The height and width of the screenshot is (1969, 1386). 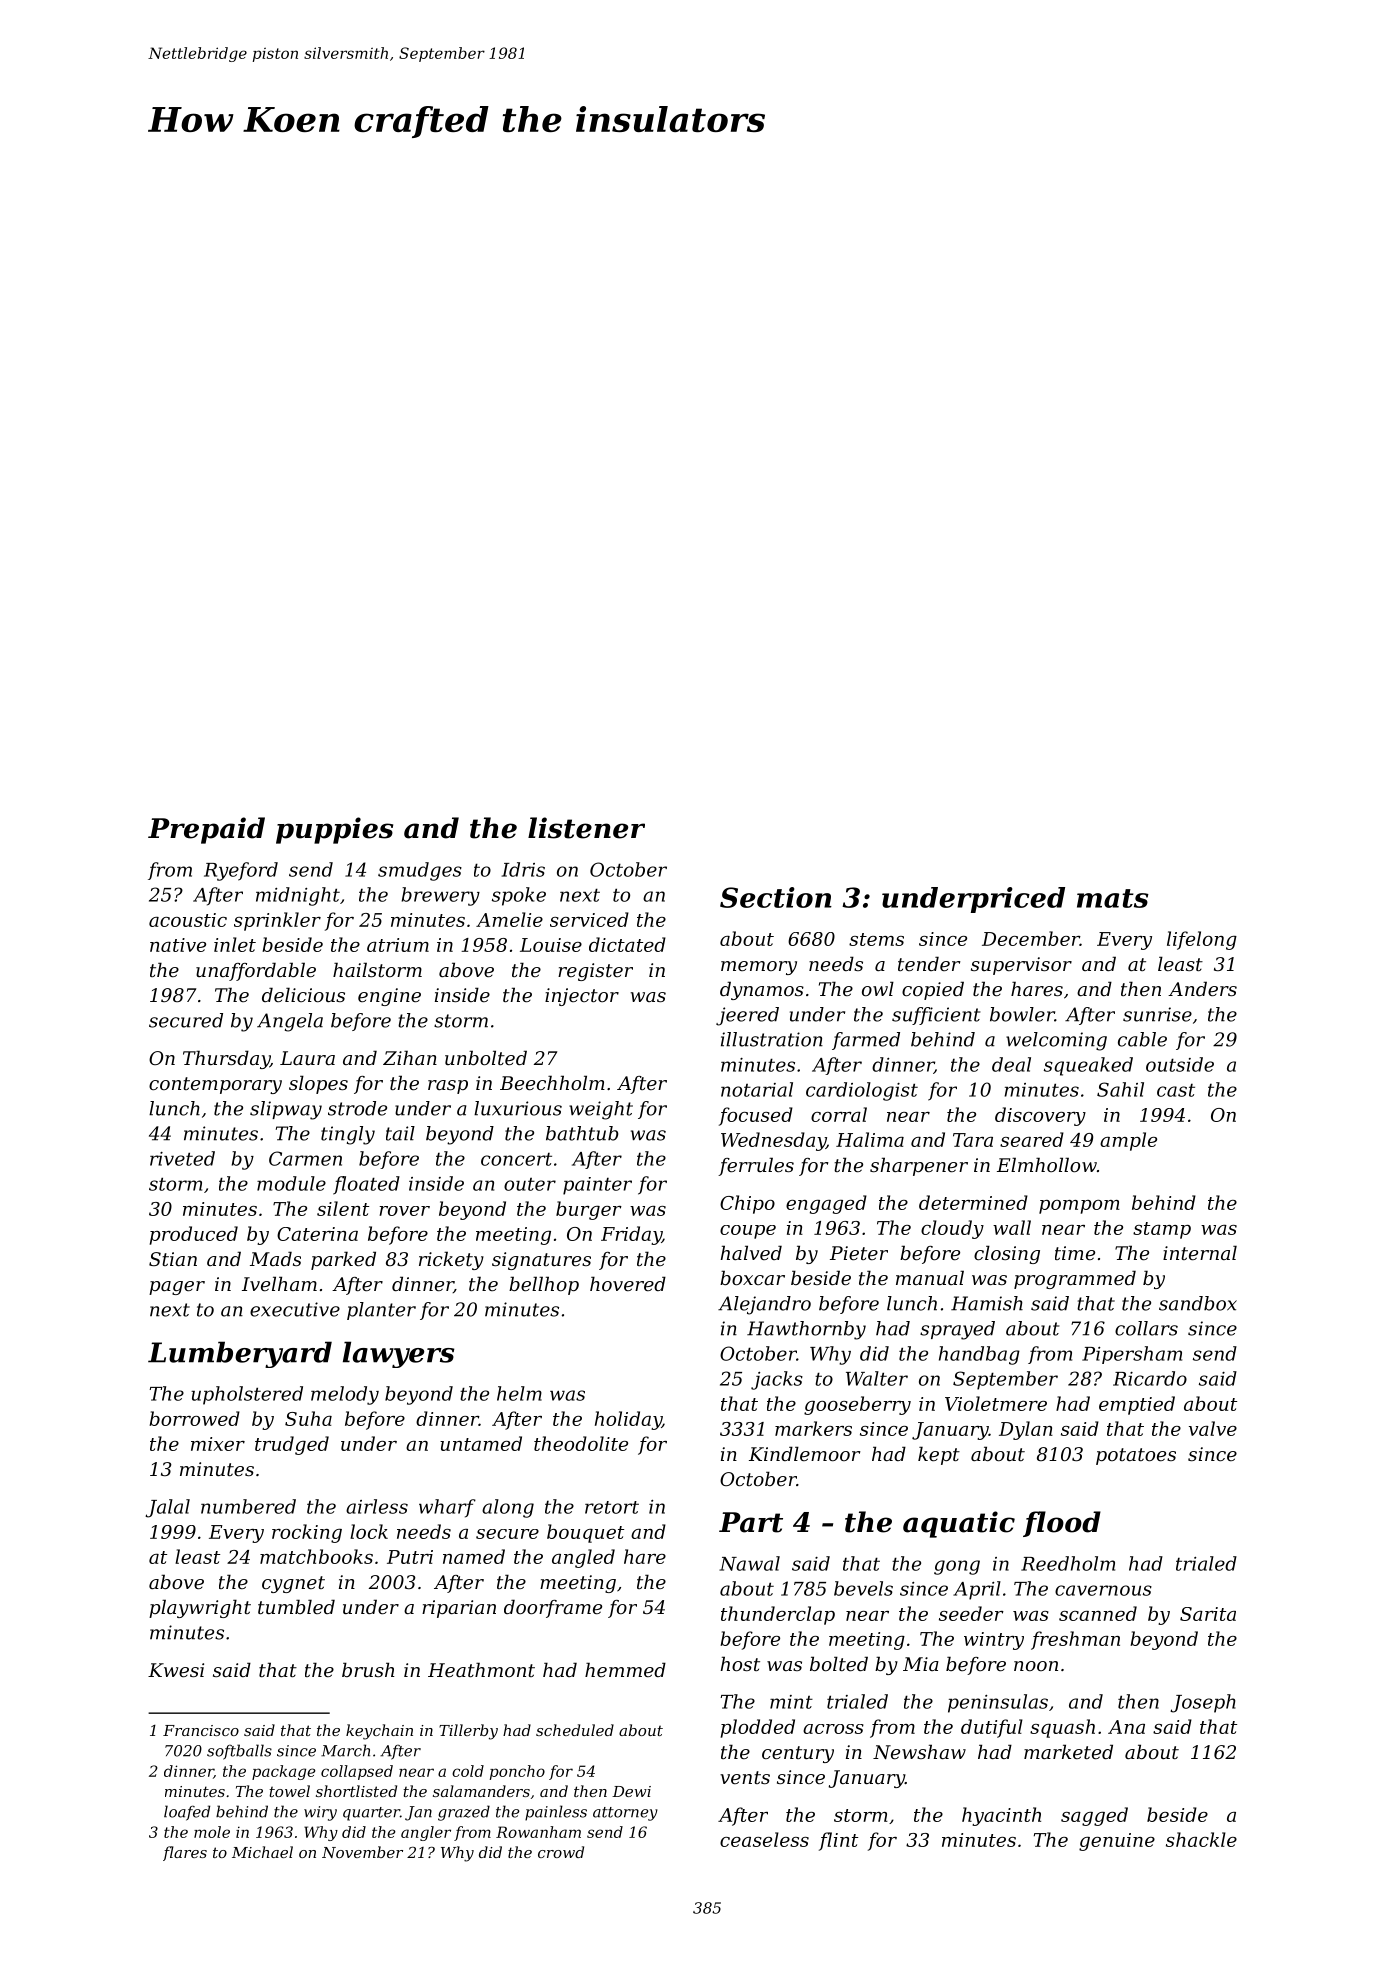 What do you see at coordinates (776, 897) in the screenshot?
I see `Section` at bounding box center [776, 897].
